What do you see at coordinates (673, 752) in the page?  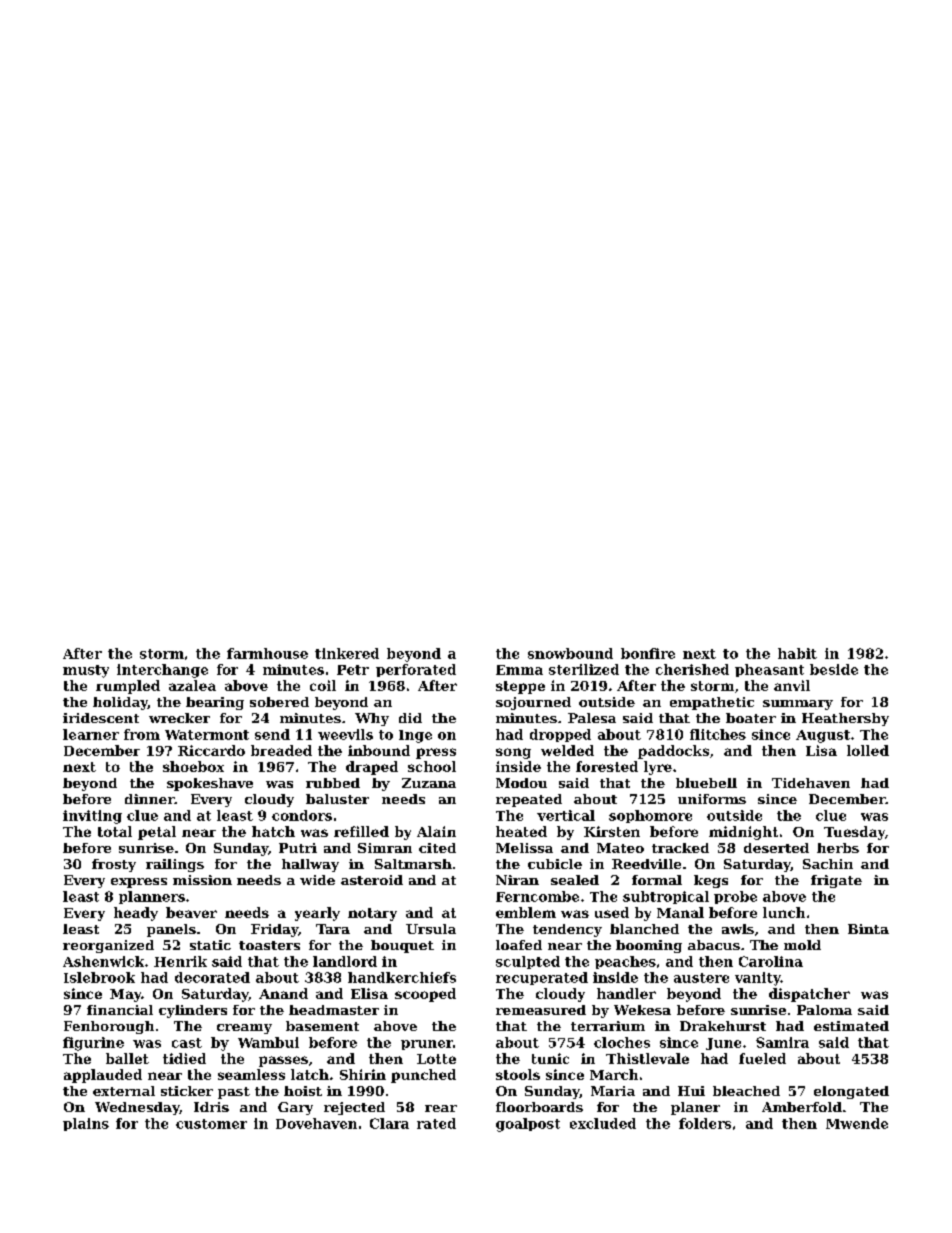 I see `paddocks` at bounding box center [673, 752].
